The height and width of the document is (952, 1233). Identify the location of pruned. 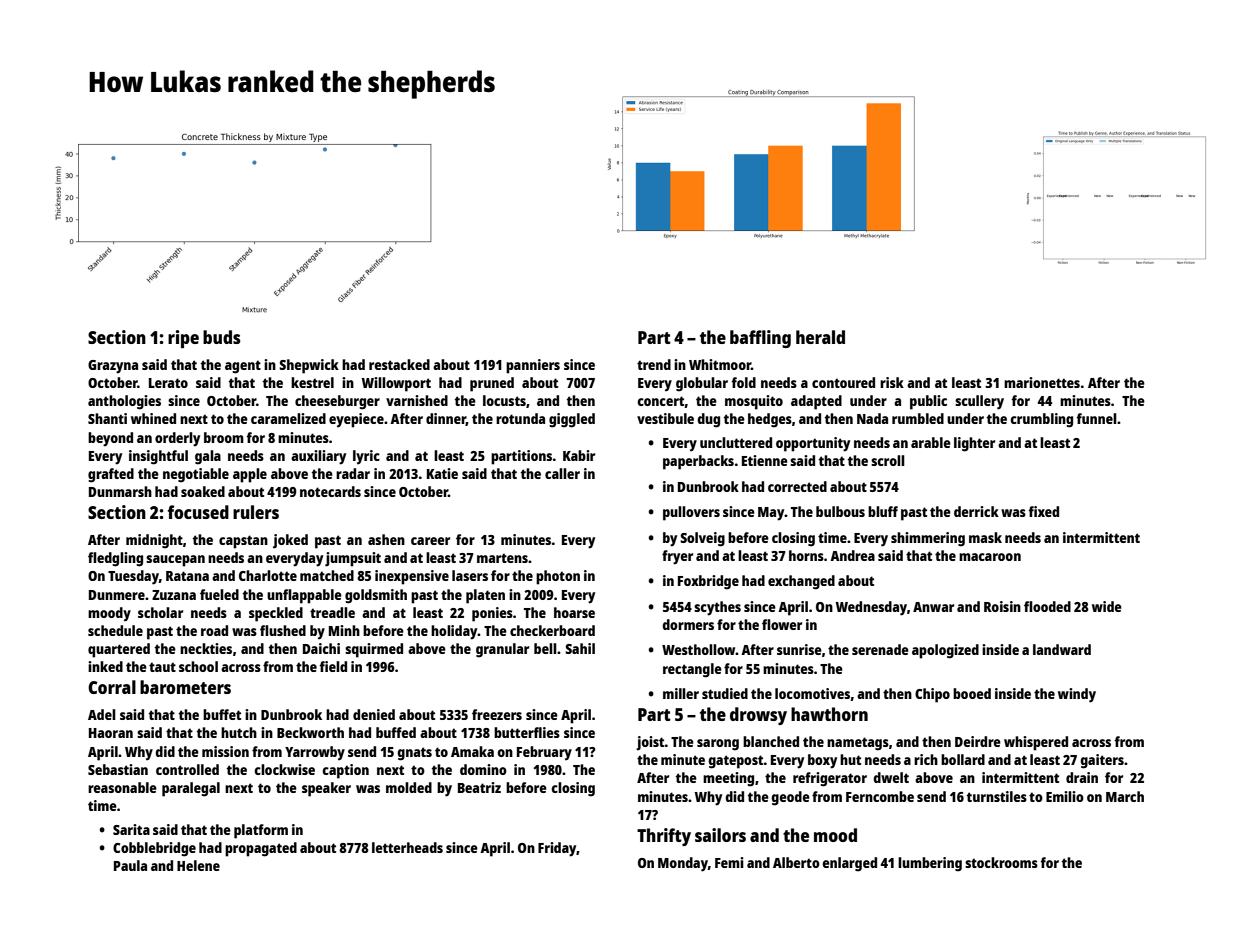
(492, 384).
